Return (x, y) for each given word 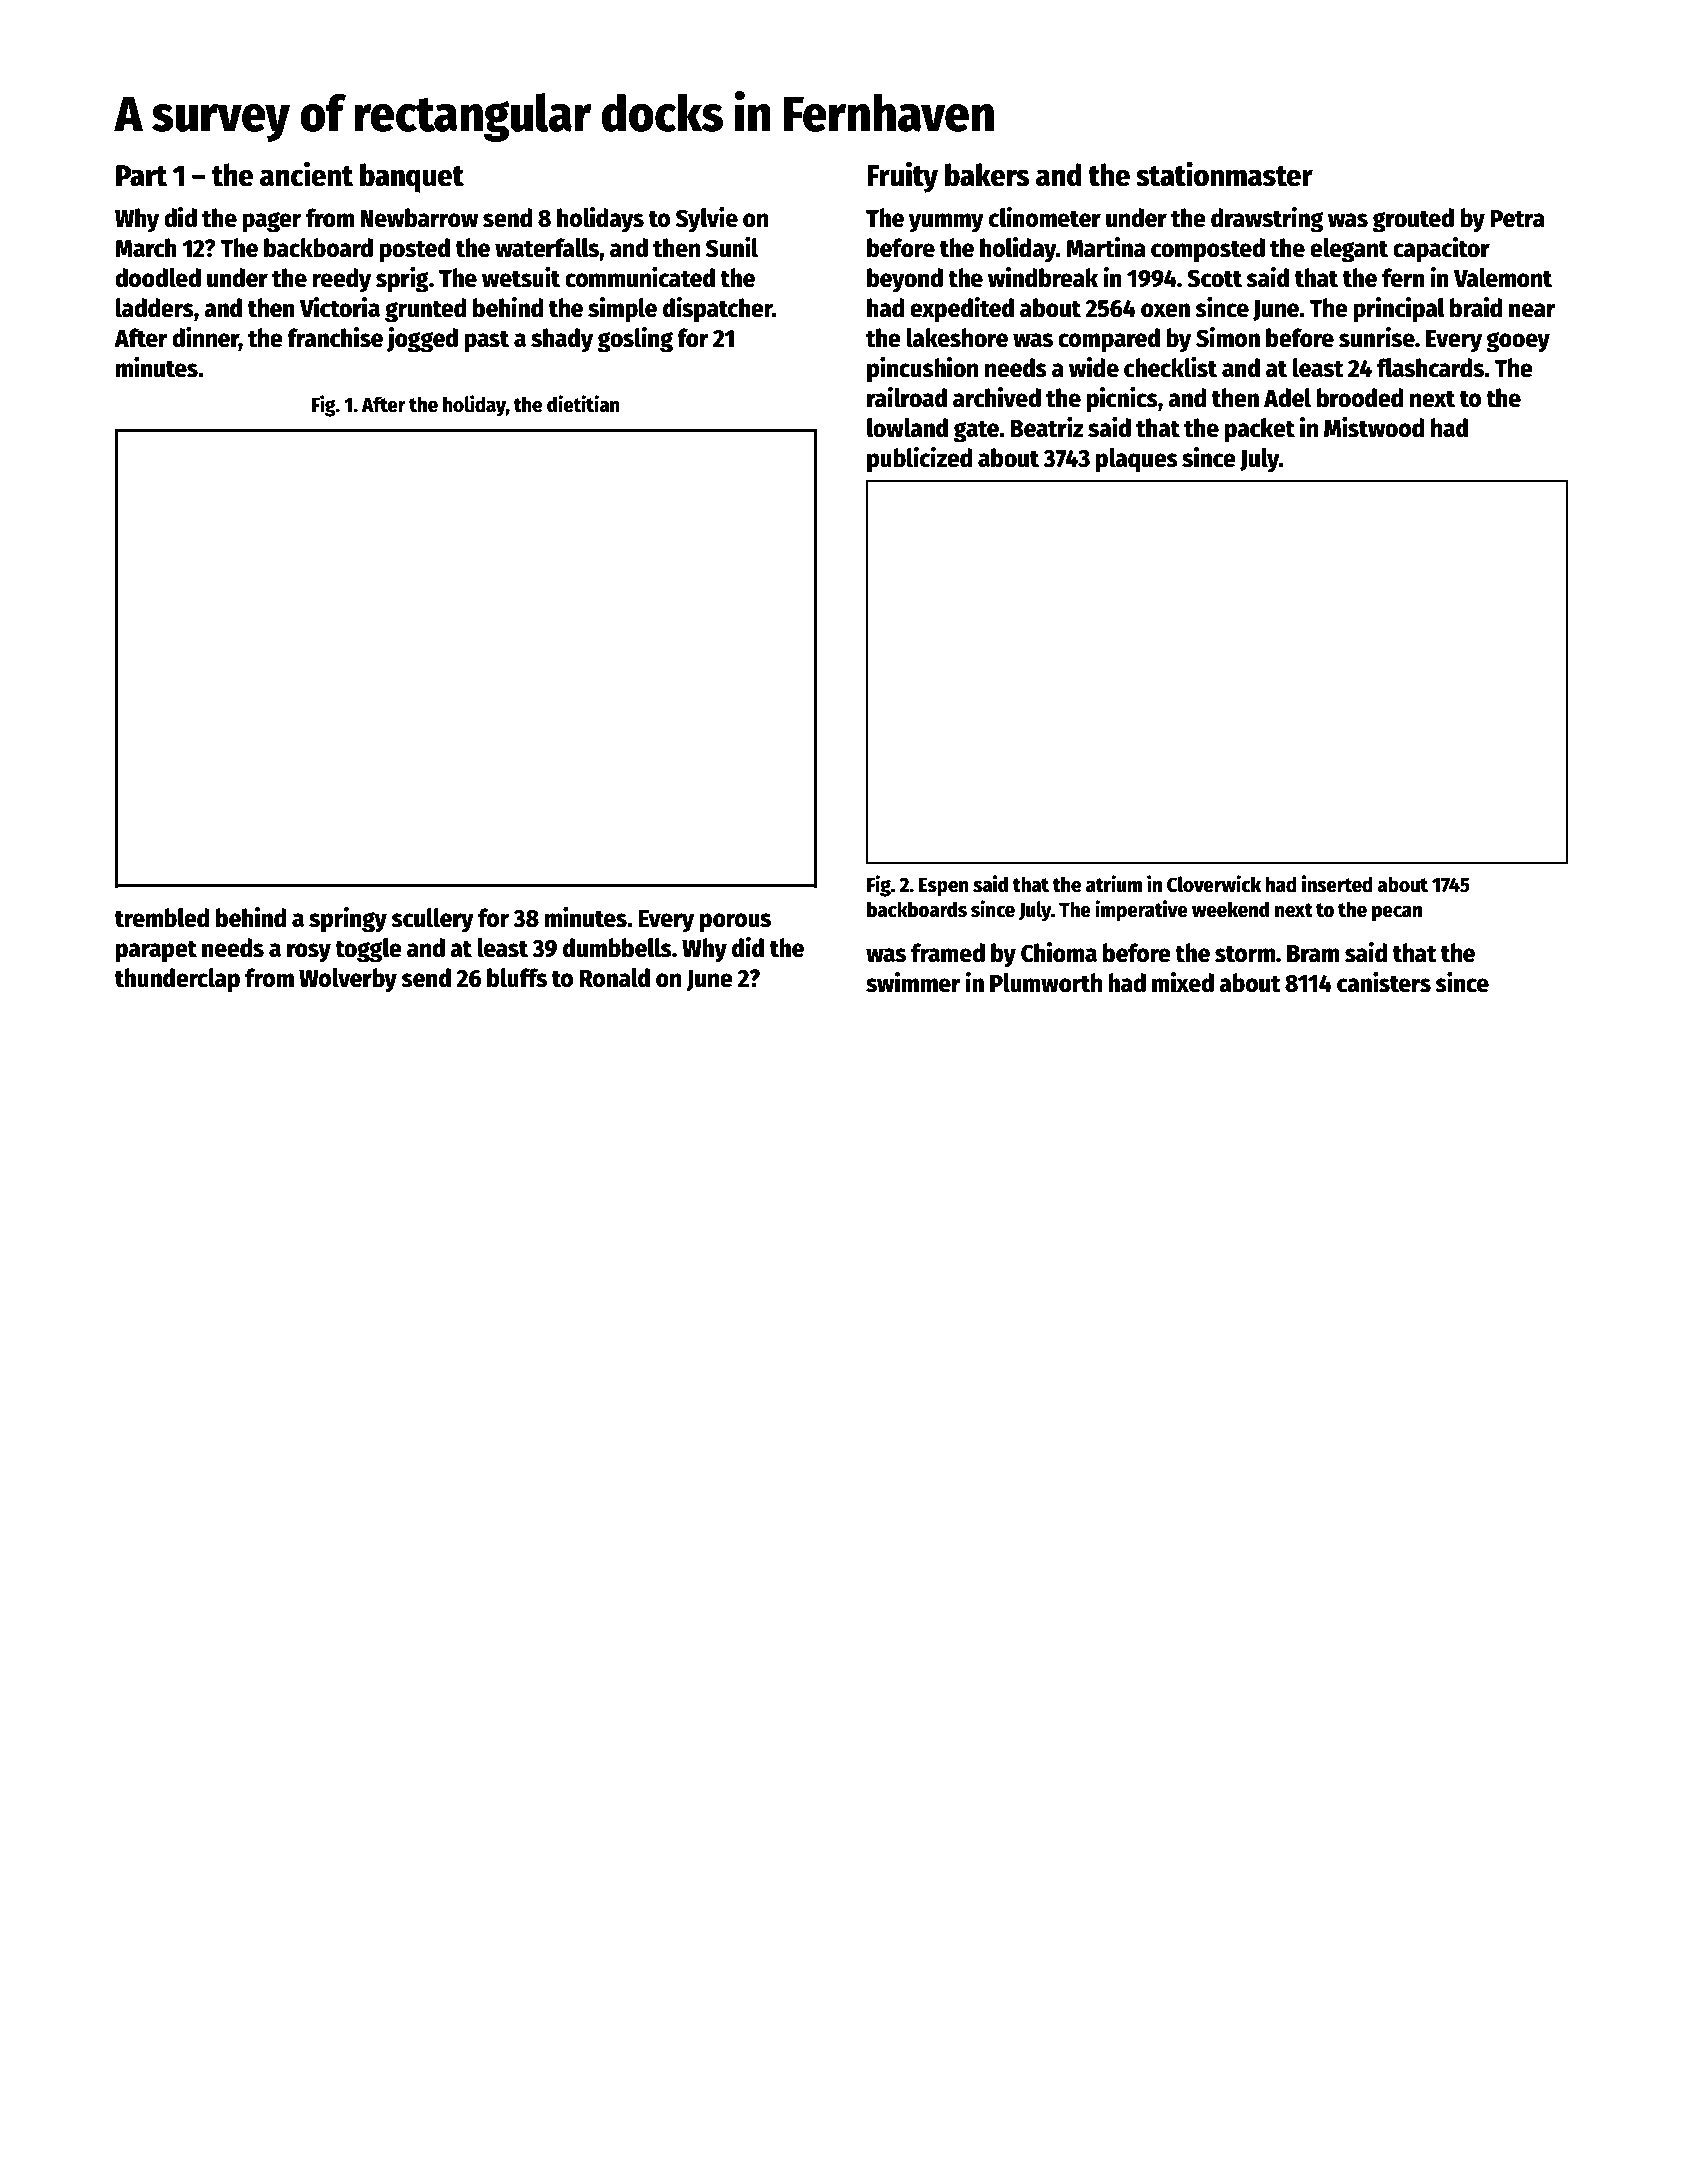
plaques (1137, 460)
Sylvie (707, 220)
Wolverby (348, 980)
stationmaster (1224, 174)
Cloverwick (1214, 884)
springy (348, 920)
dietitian (583, 404)
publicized (919, 460)
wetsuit (521, 277)
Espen (944, 887)
